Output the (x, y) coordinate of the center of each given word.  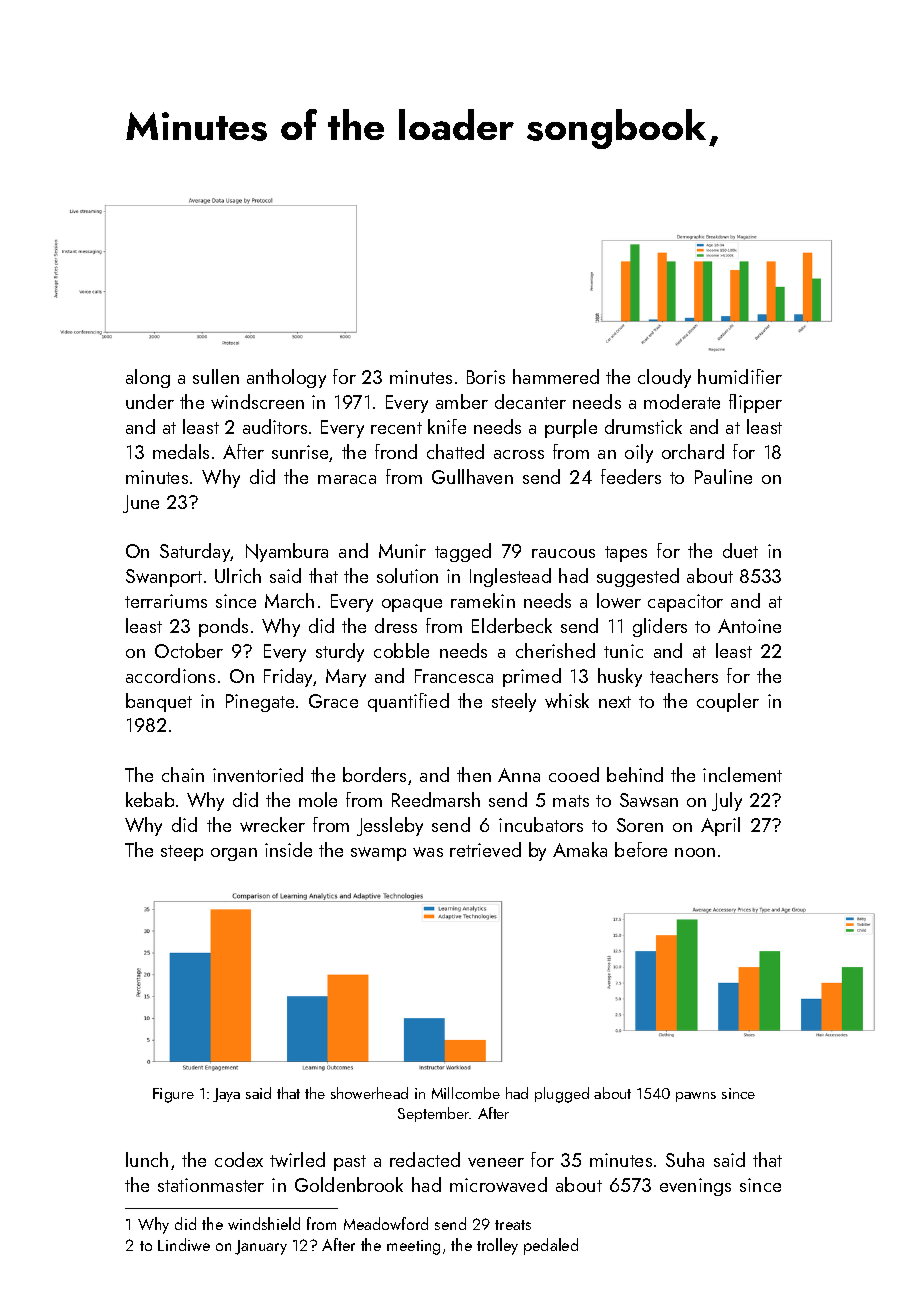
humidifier (740, 376)
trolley (497, 1246)
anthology (286, 378)
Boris (486, 377)
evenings (695, 1187)
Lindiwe (184, 1244)
